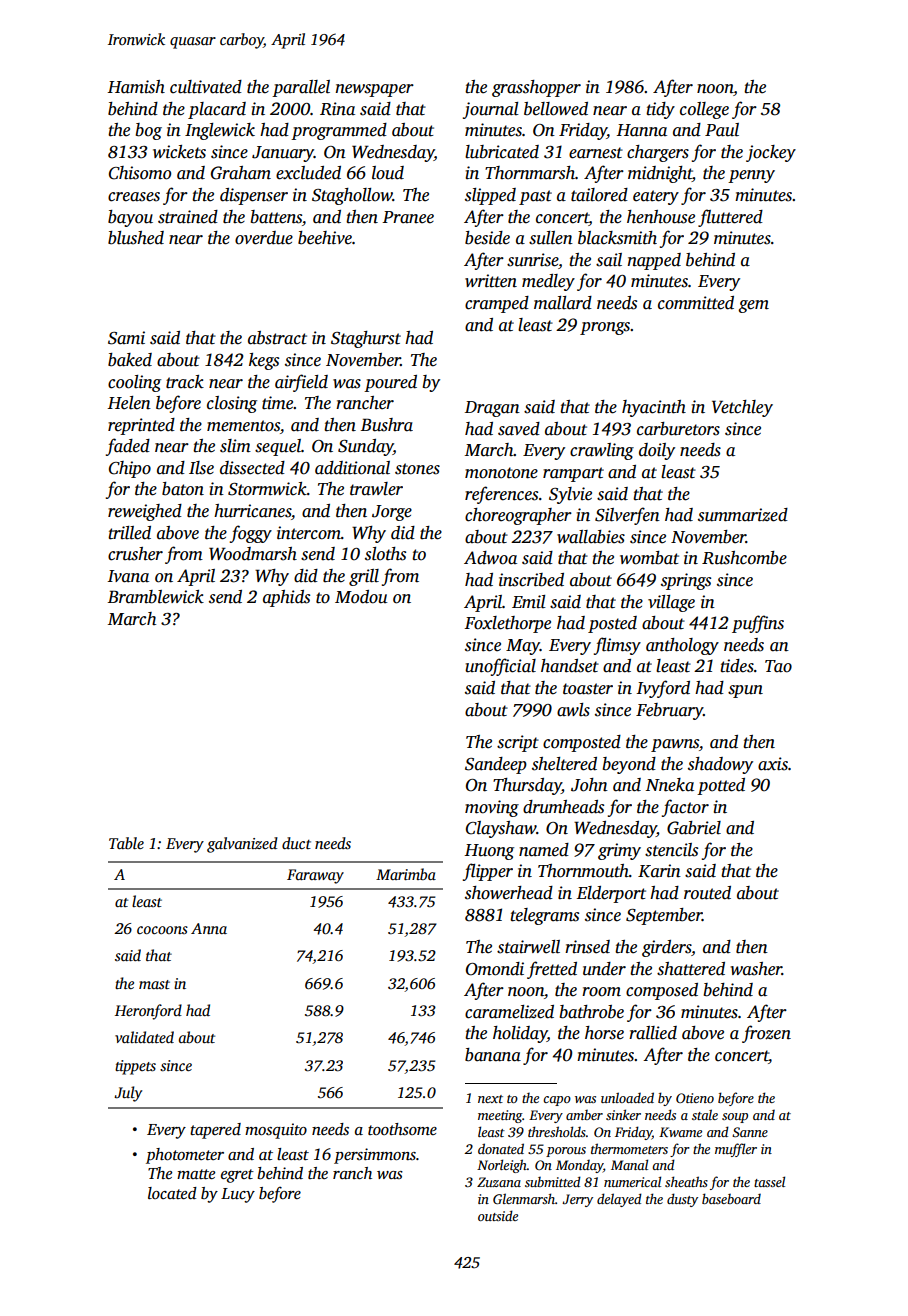 Image resolution: width=908 pixels, height=1316 pixels. Describe the element at coordinates (128, 576) in the image. I see `Ivana` at that location.
